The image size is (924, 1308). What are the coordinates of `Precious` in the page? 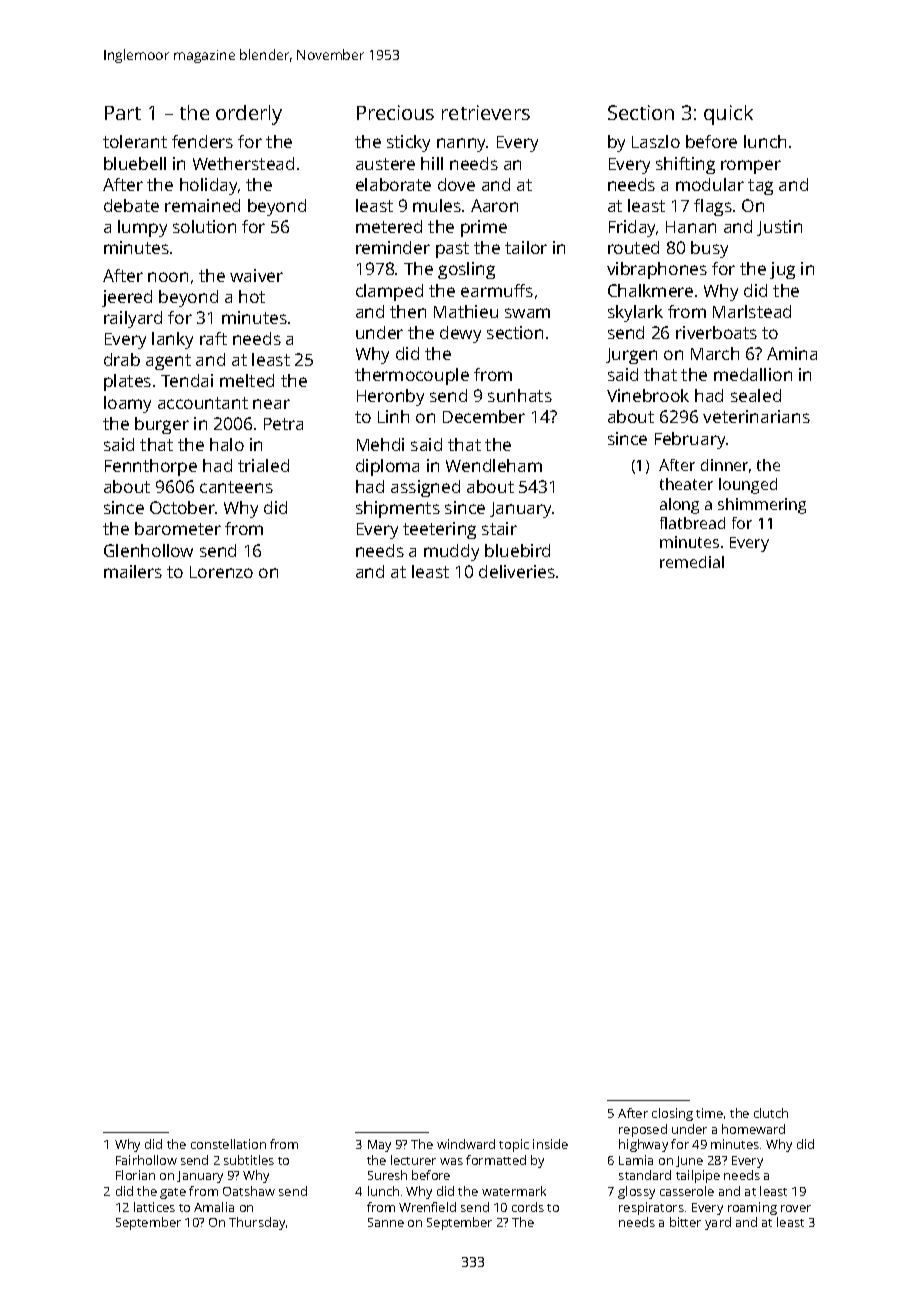 It's located at (395, 112).
